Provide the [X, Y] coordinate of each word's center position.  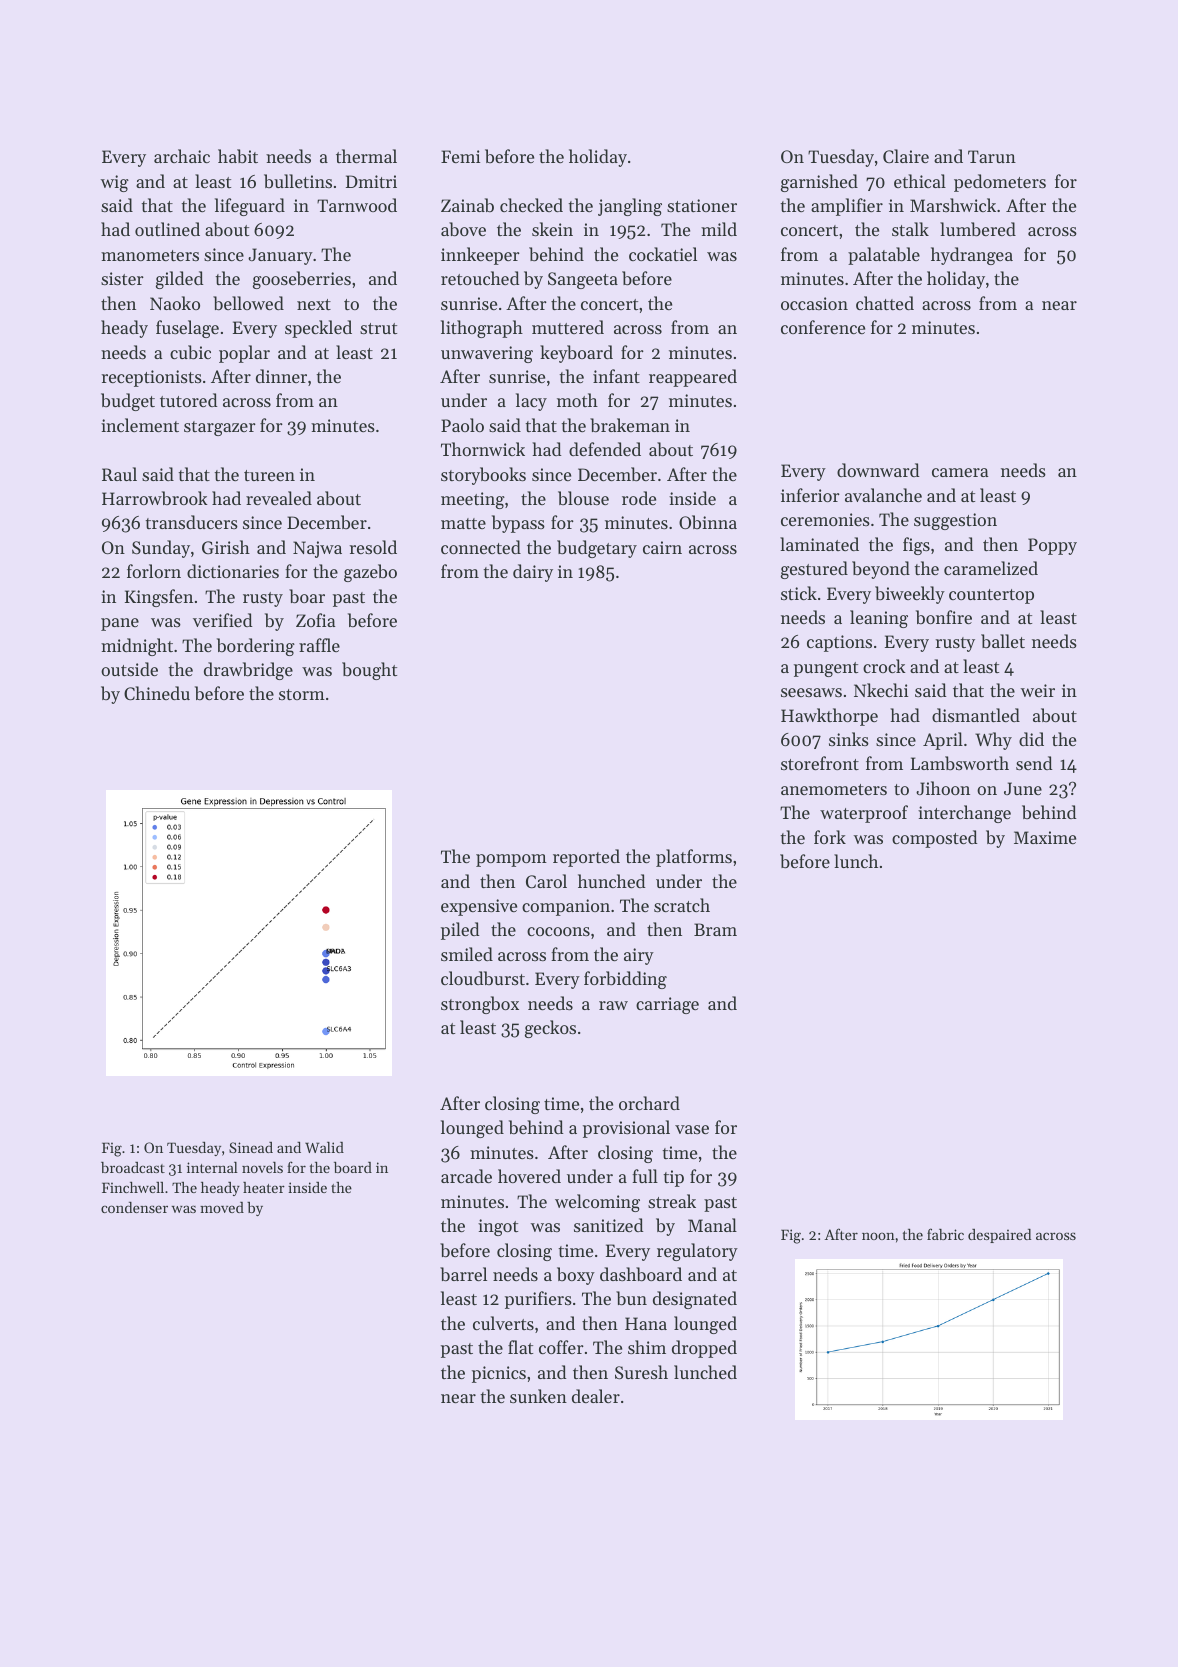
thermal [366, 156]
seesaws [811, 692]
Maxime [1045, 837]
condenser [134, 1207]
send [1034, 763]
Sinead [251, 1147]
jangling [630, 207]
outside [129, 669]
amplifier [847, 207]
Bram [715, 929]
